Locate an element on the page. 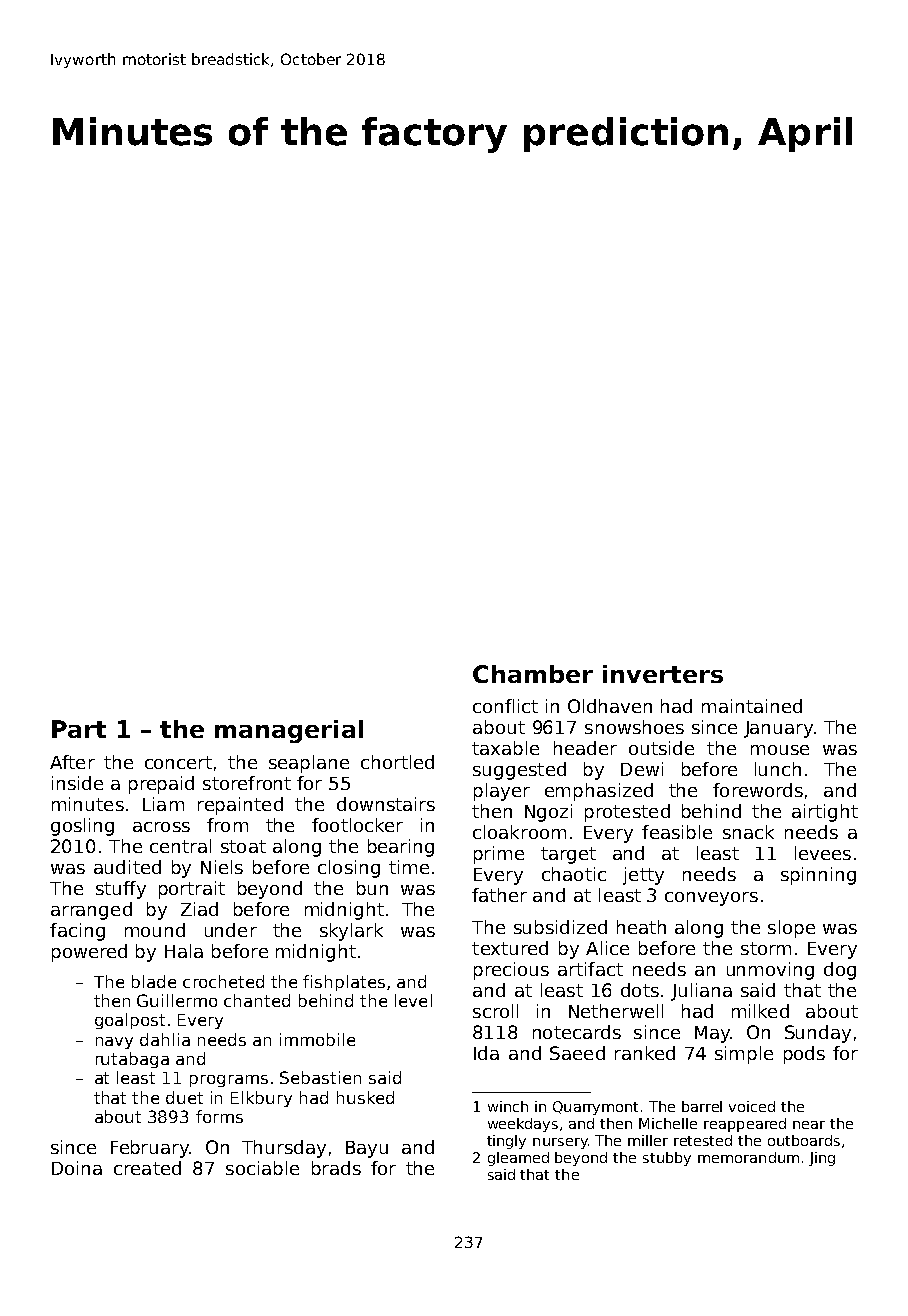 Image resolution: width=908 pixels, height=1316 pixels. taxable is located at coordinates (505, 748).
